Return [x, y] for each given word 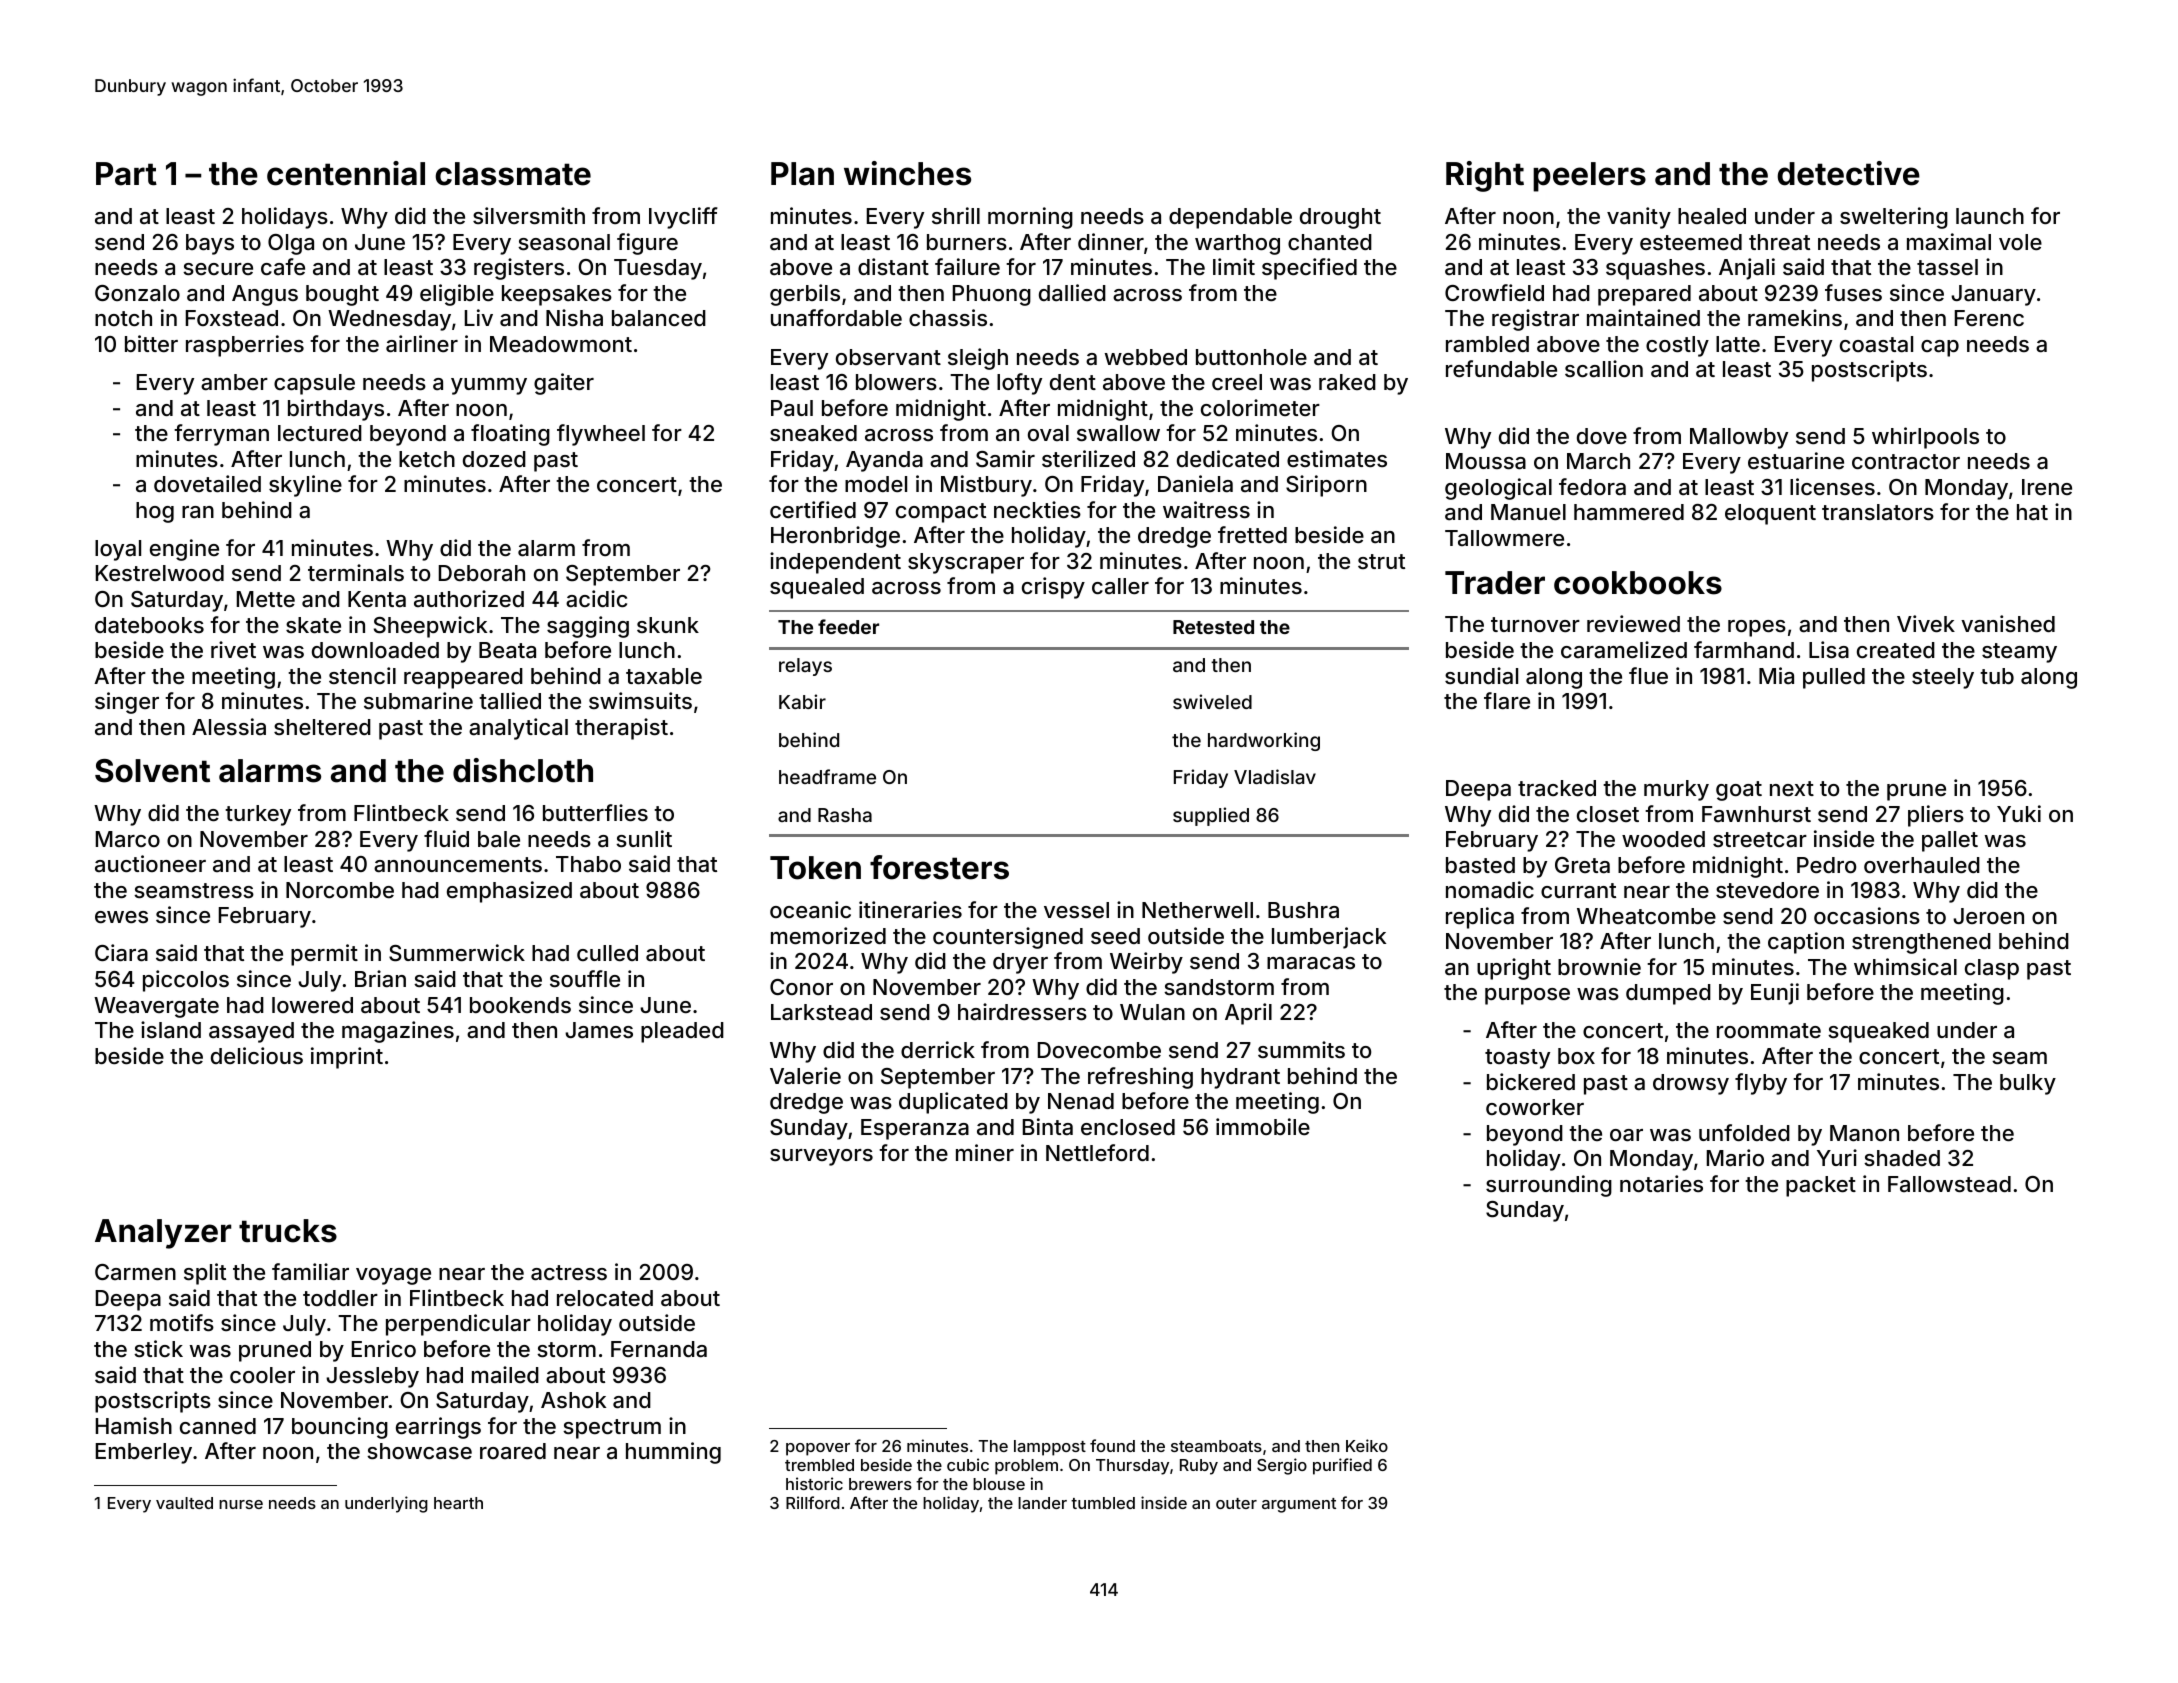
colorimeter [1260, 407]
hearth [458, 1503]
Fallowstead [1949, 1184]
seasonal [564, 242]
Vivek [1926, 623]
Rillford [813, 1502]
